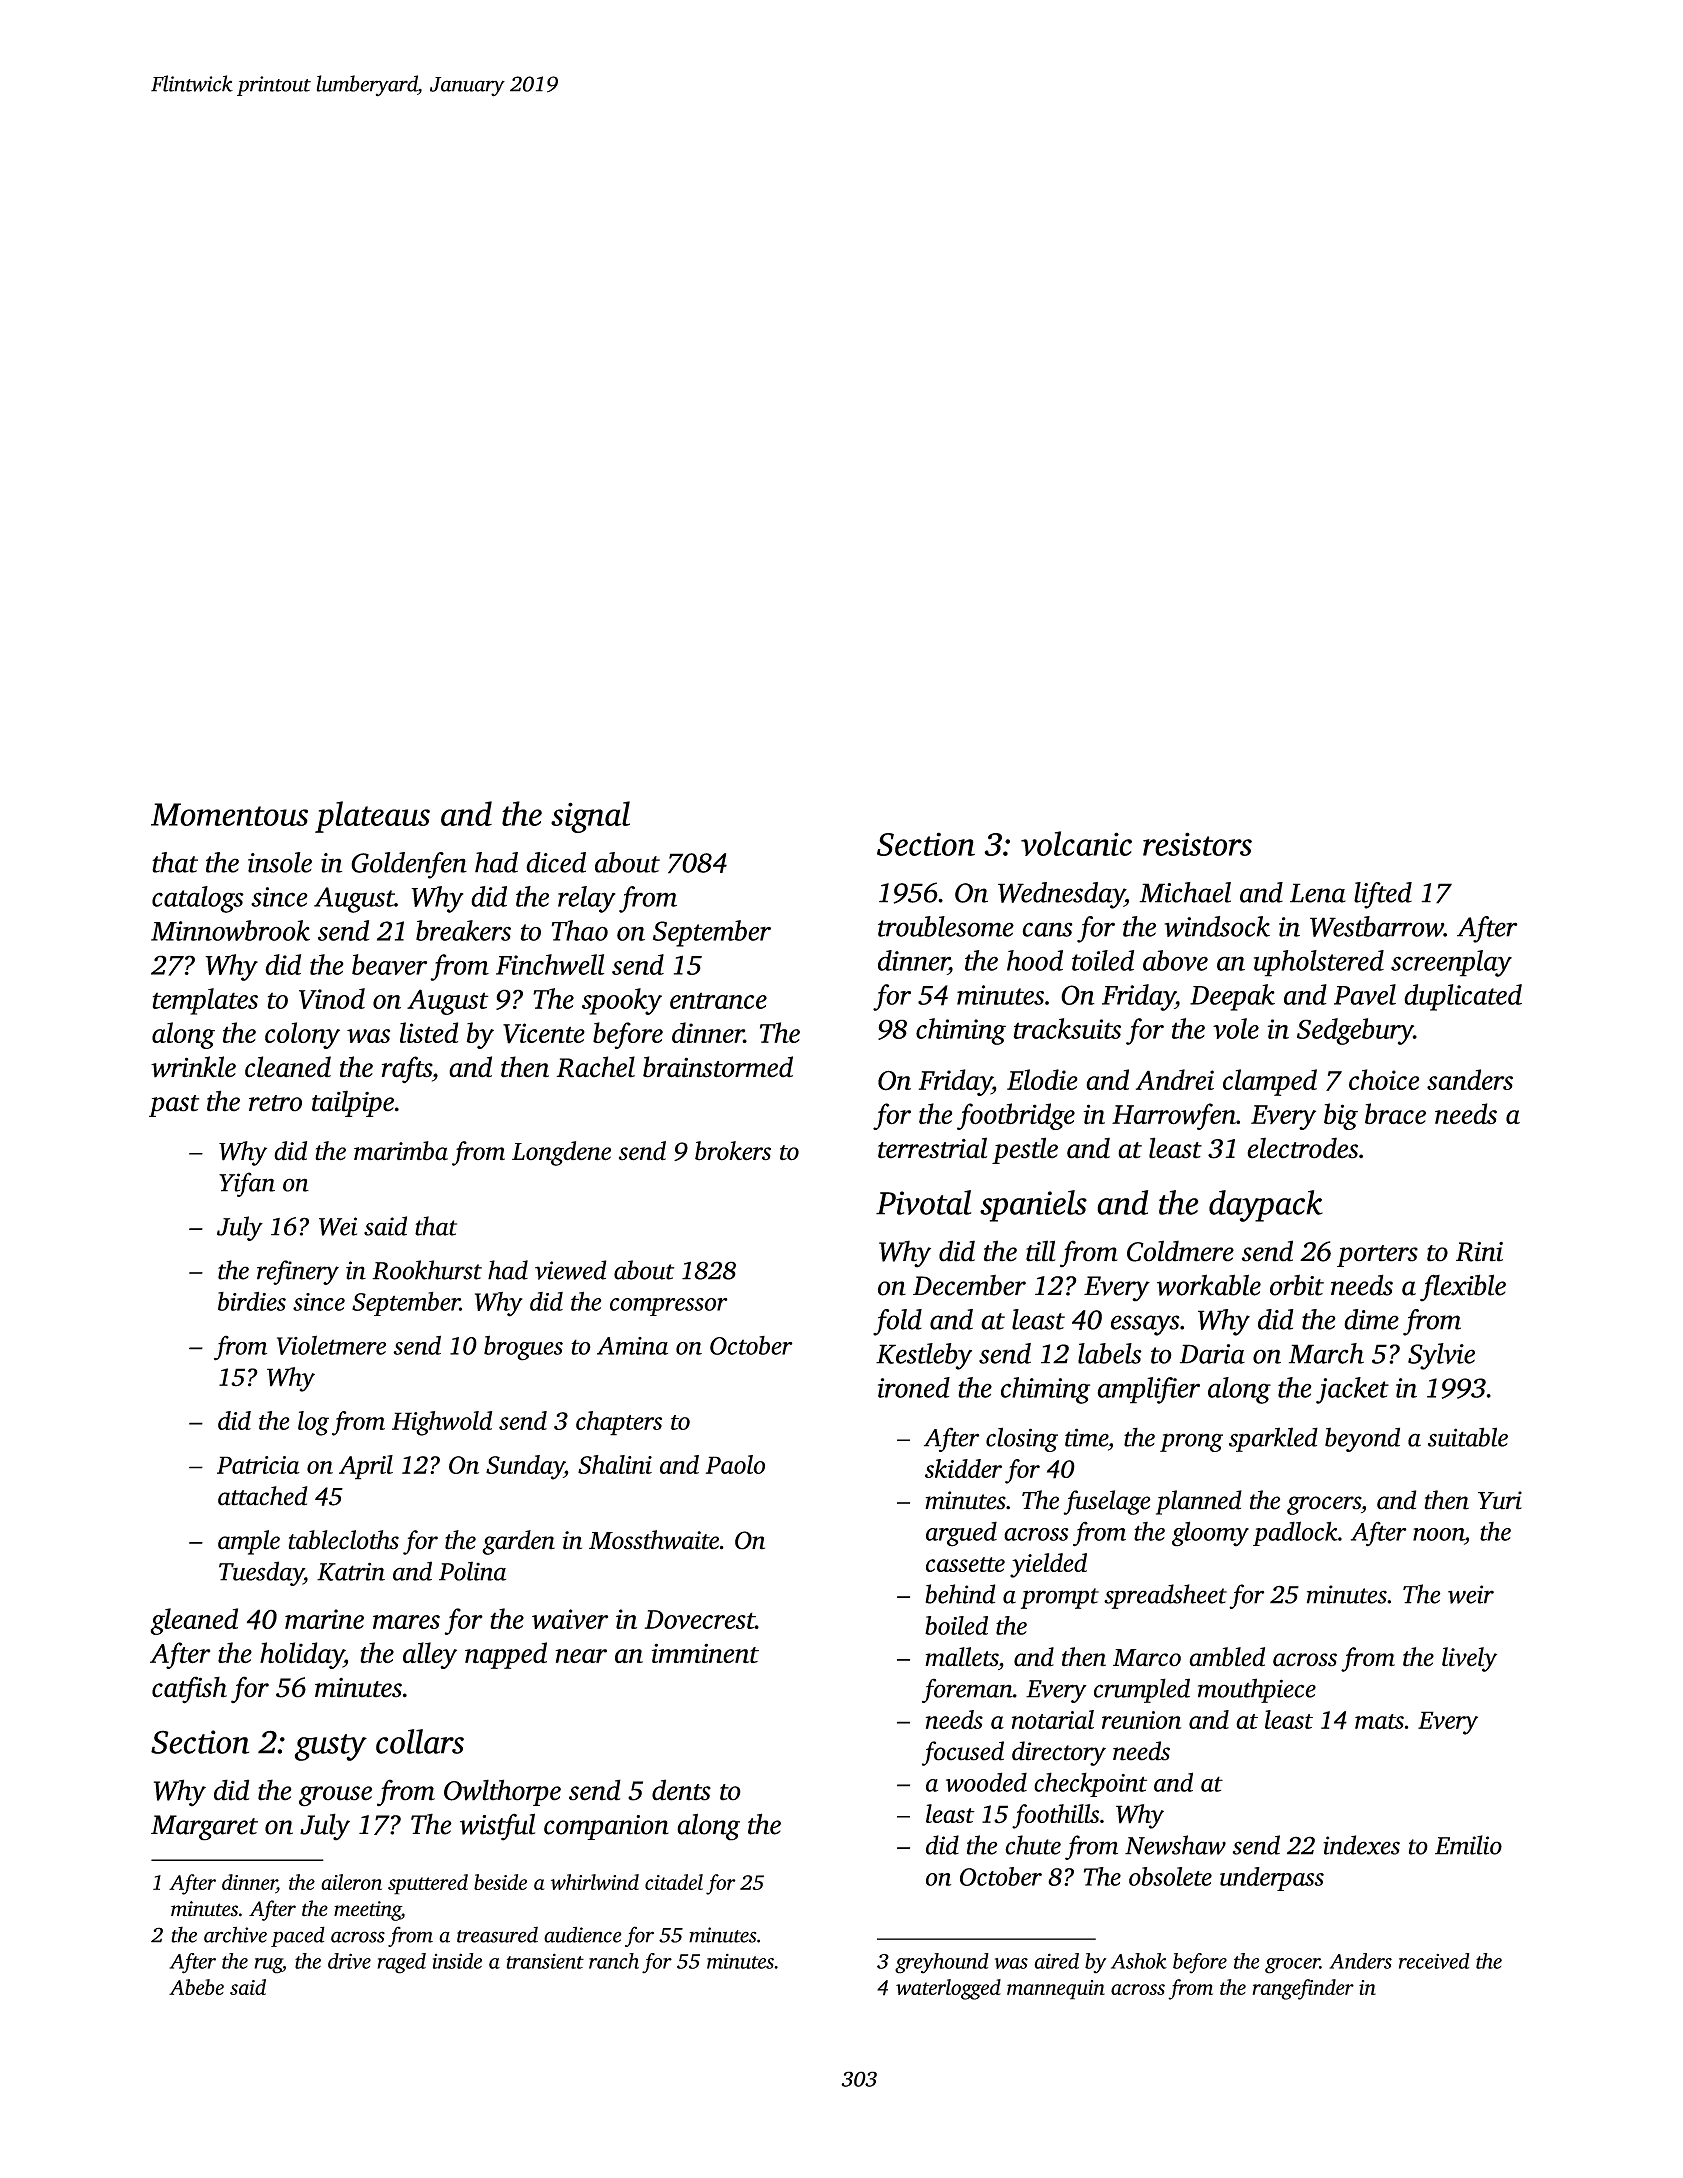 This screenshot has width=1683, height=2178. Describe the element at coordinates (258, 1465) in the screenshot. I see `Patricia` at that location.
